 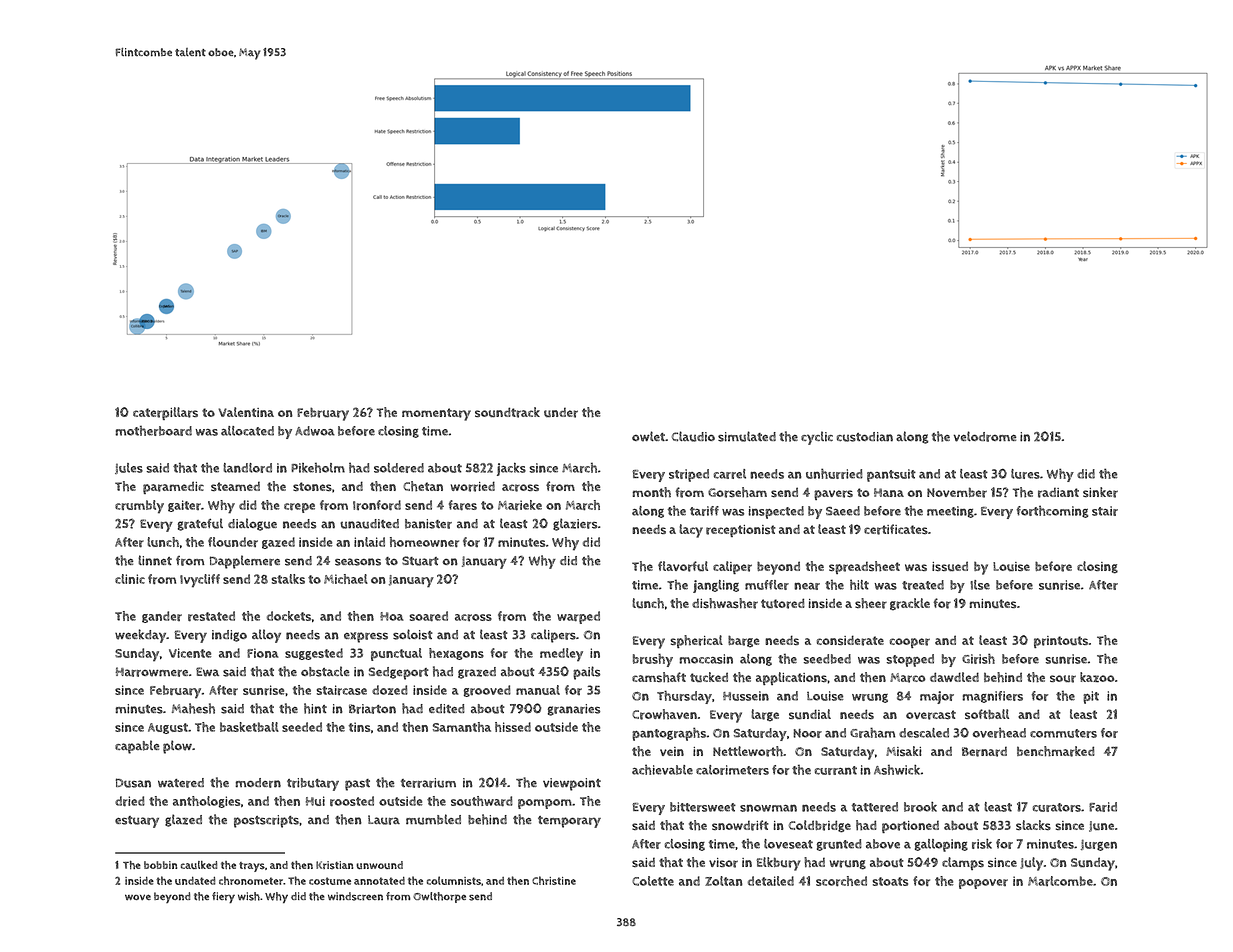 What do you see at coordinates (299, 508) in the image?
I see `crepe` at bounding box center [299, 508].
